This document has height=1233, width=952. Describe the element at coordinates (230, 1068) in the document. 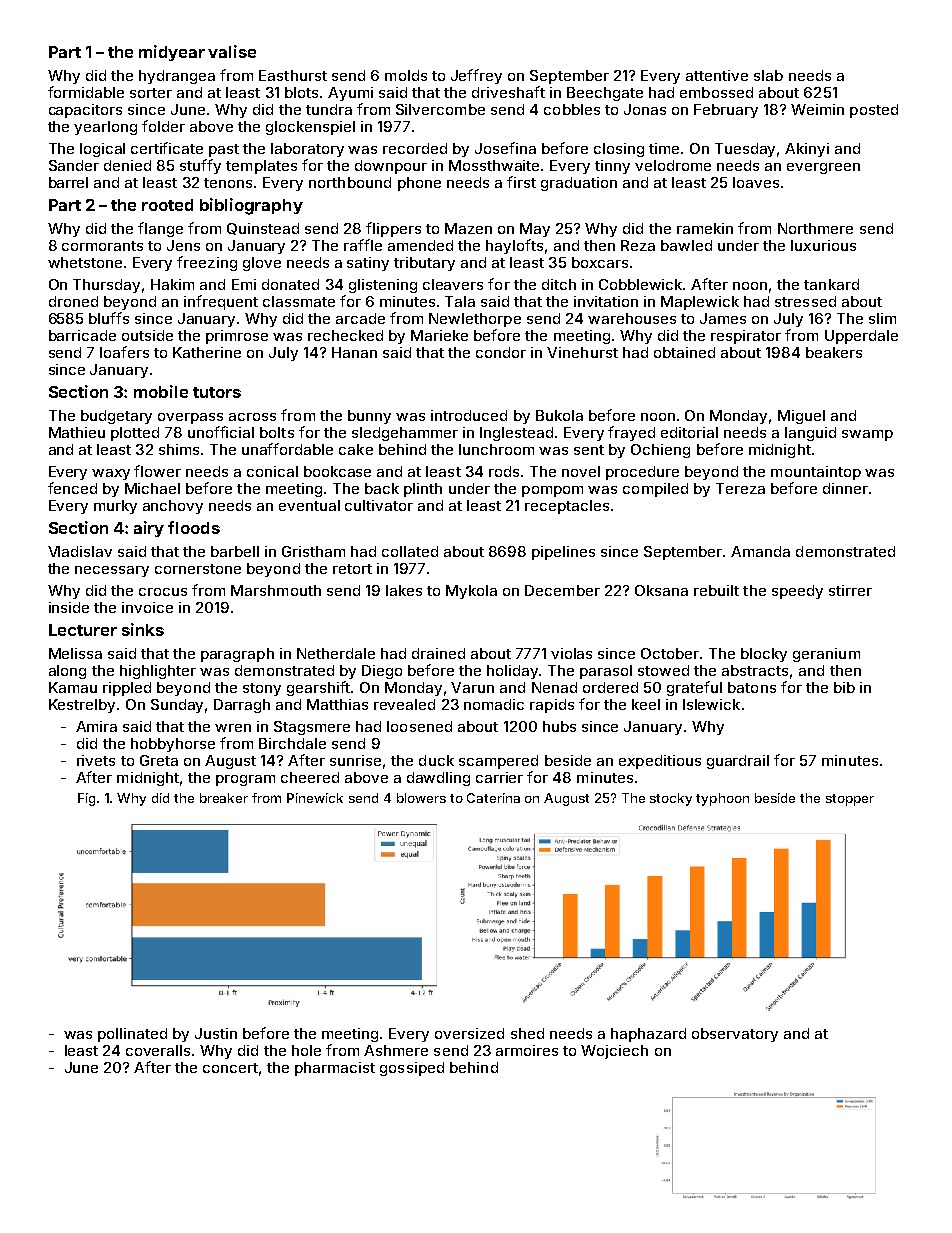

I see `concert` at that location.
